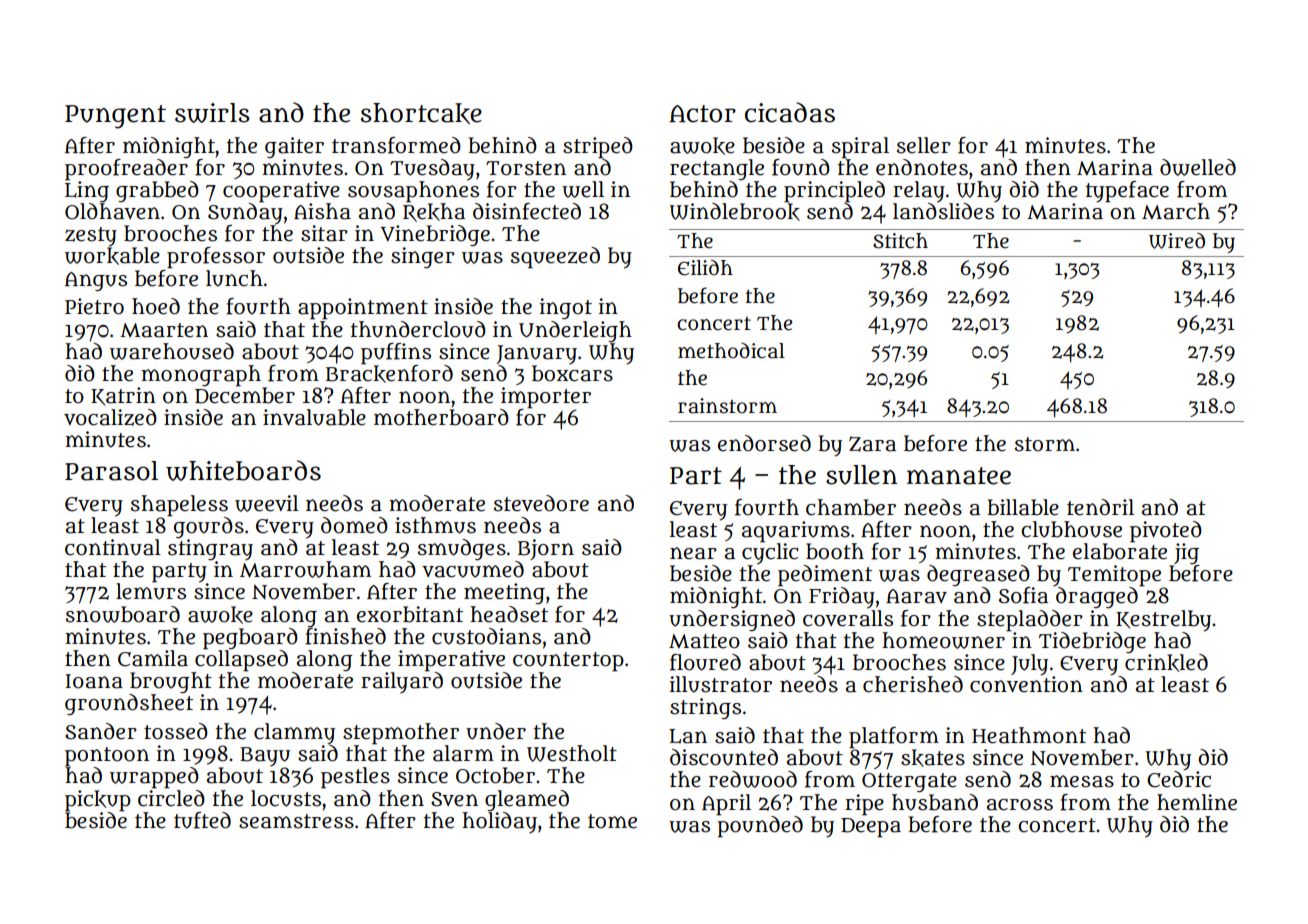 This image has width=1308, height=924. I want to click on seamstress, so click(296, 821).
